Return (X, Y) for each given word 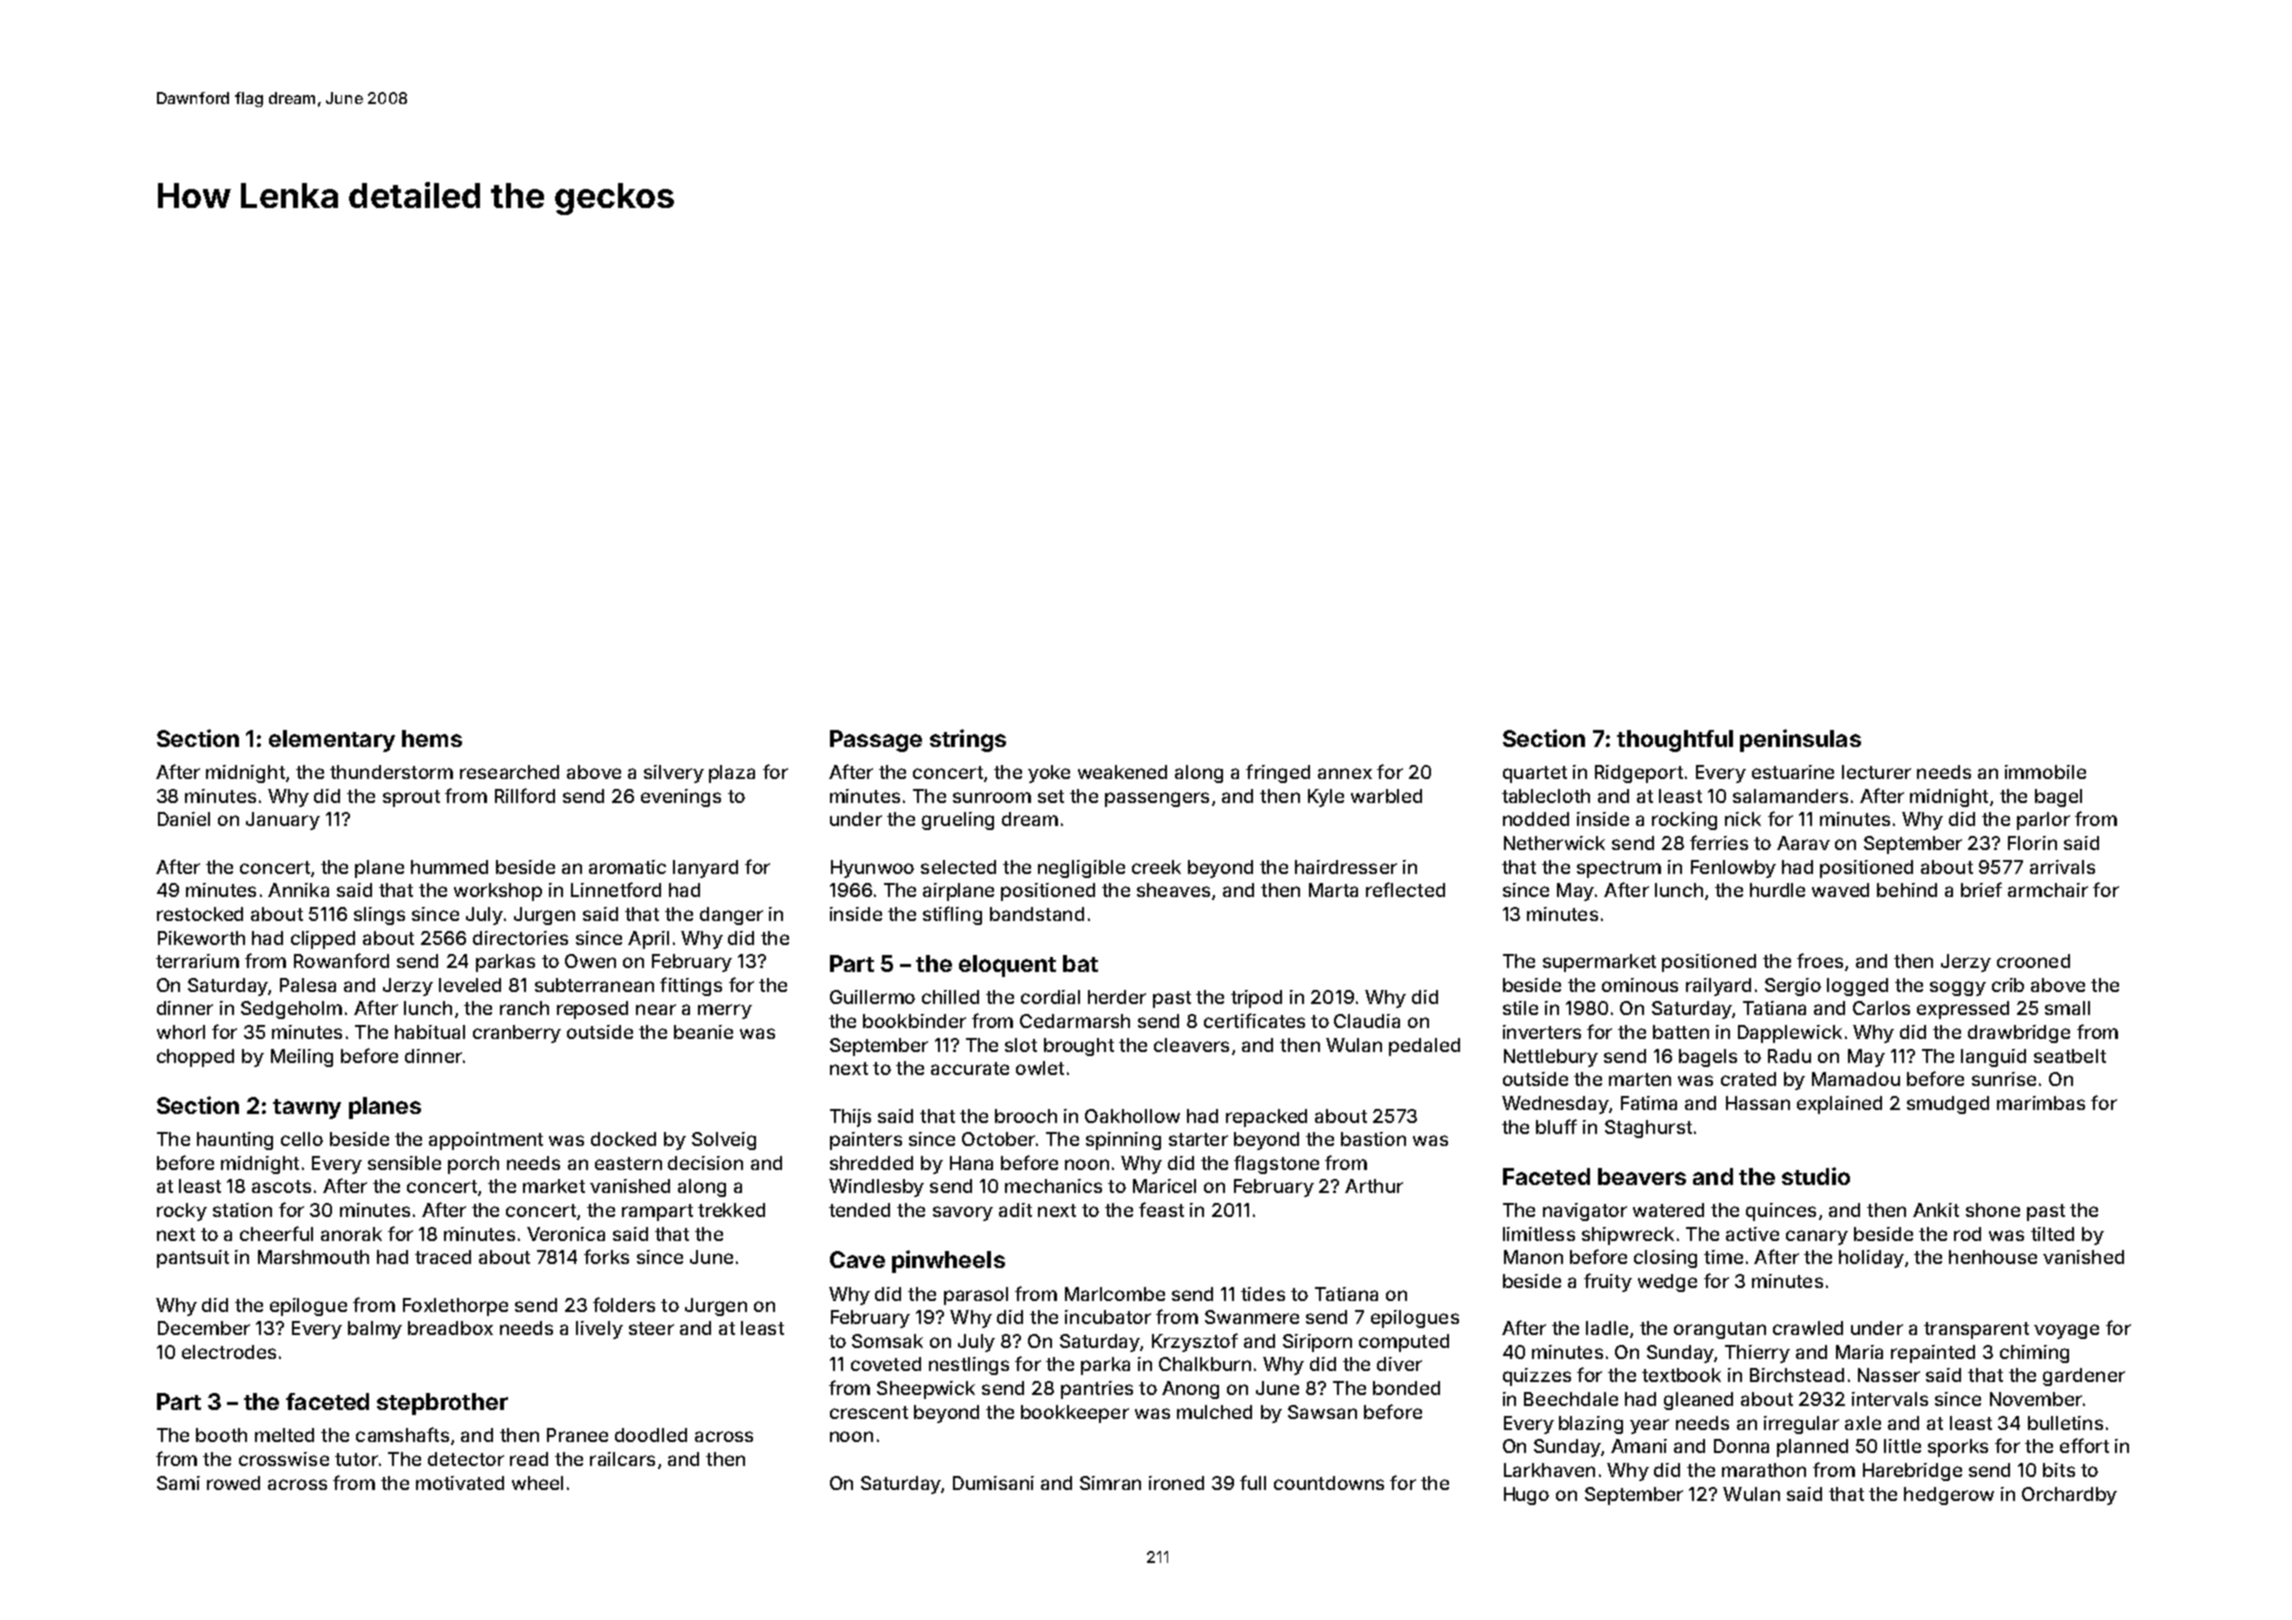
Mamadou (1856, 1079)
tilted (2052, 1234)
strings (968, 740)
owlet (1040, 1068)
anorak (351, 1234)
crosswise (284, 1459)
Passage (876, 741)
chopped (195, 1058)
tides (1263, 1294)
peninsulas (1800, 740)
